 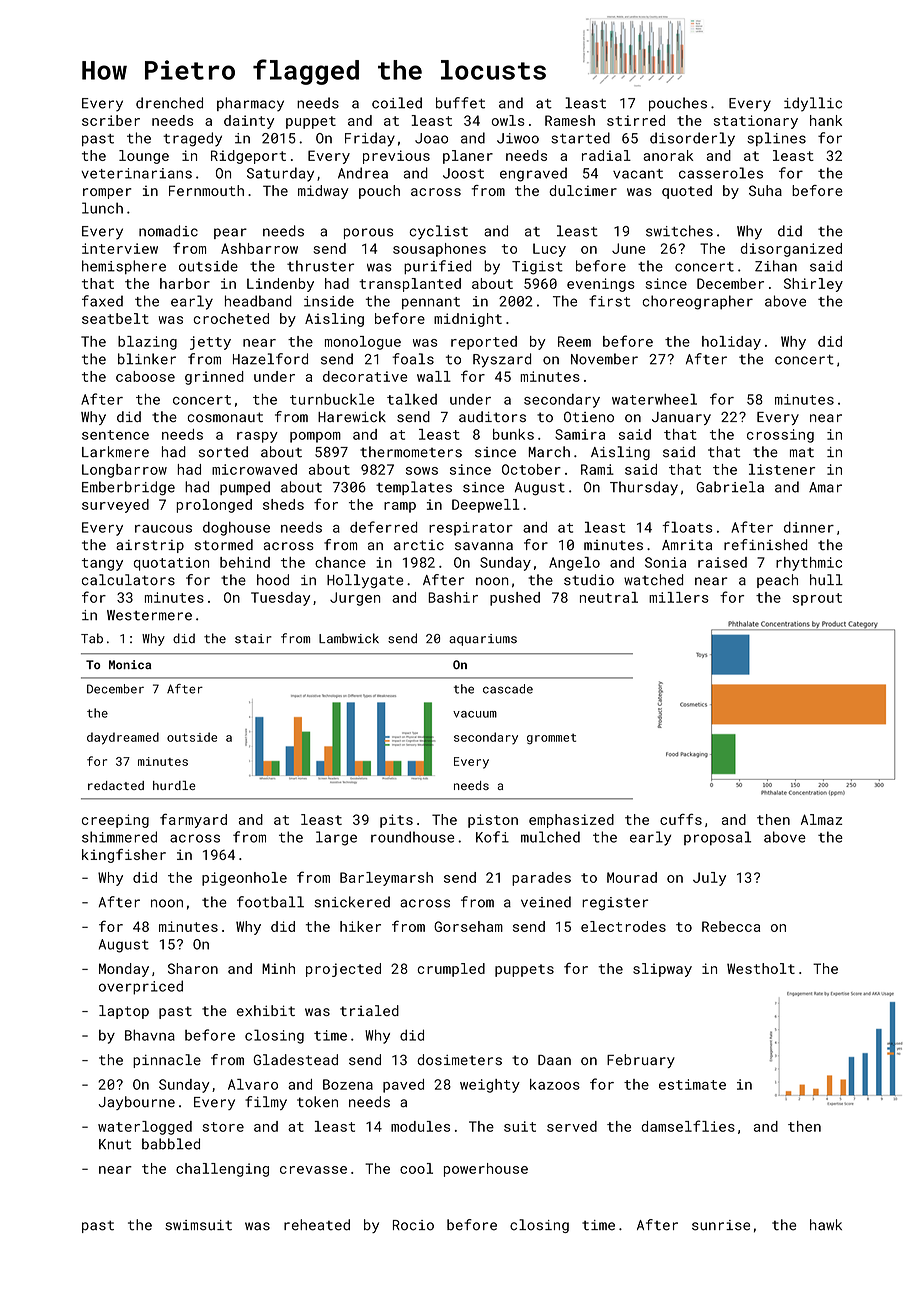 What do you see at coordinates (813, 104) in the document?
I see `idyllic` at bounding box center [813, 104].
